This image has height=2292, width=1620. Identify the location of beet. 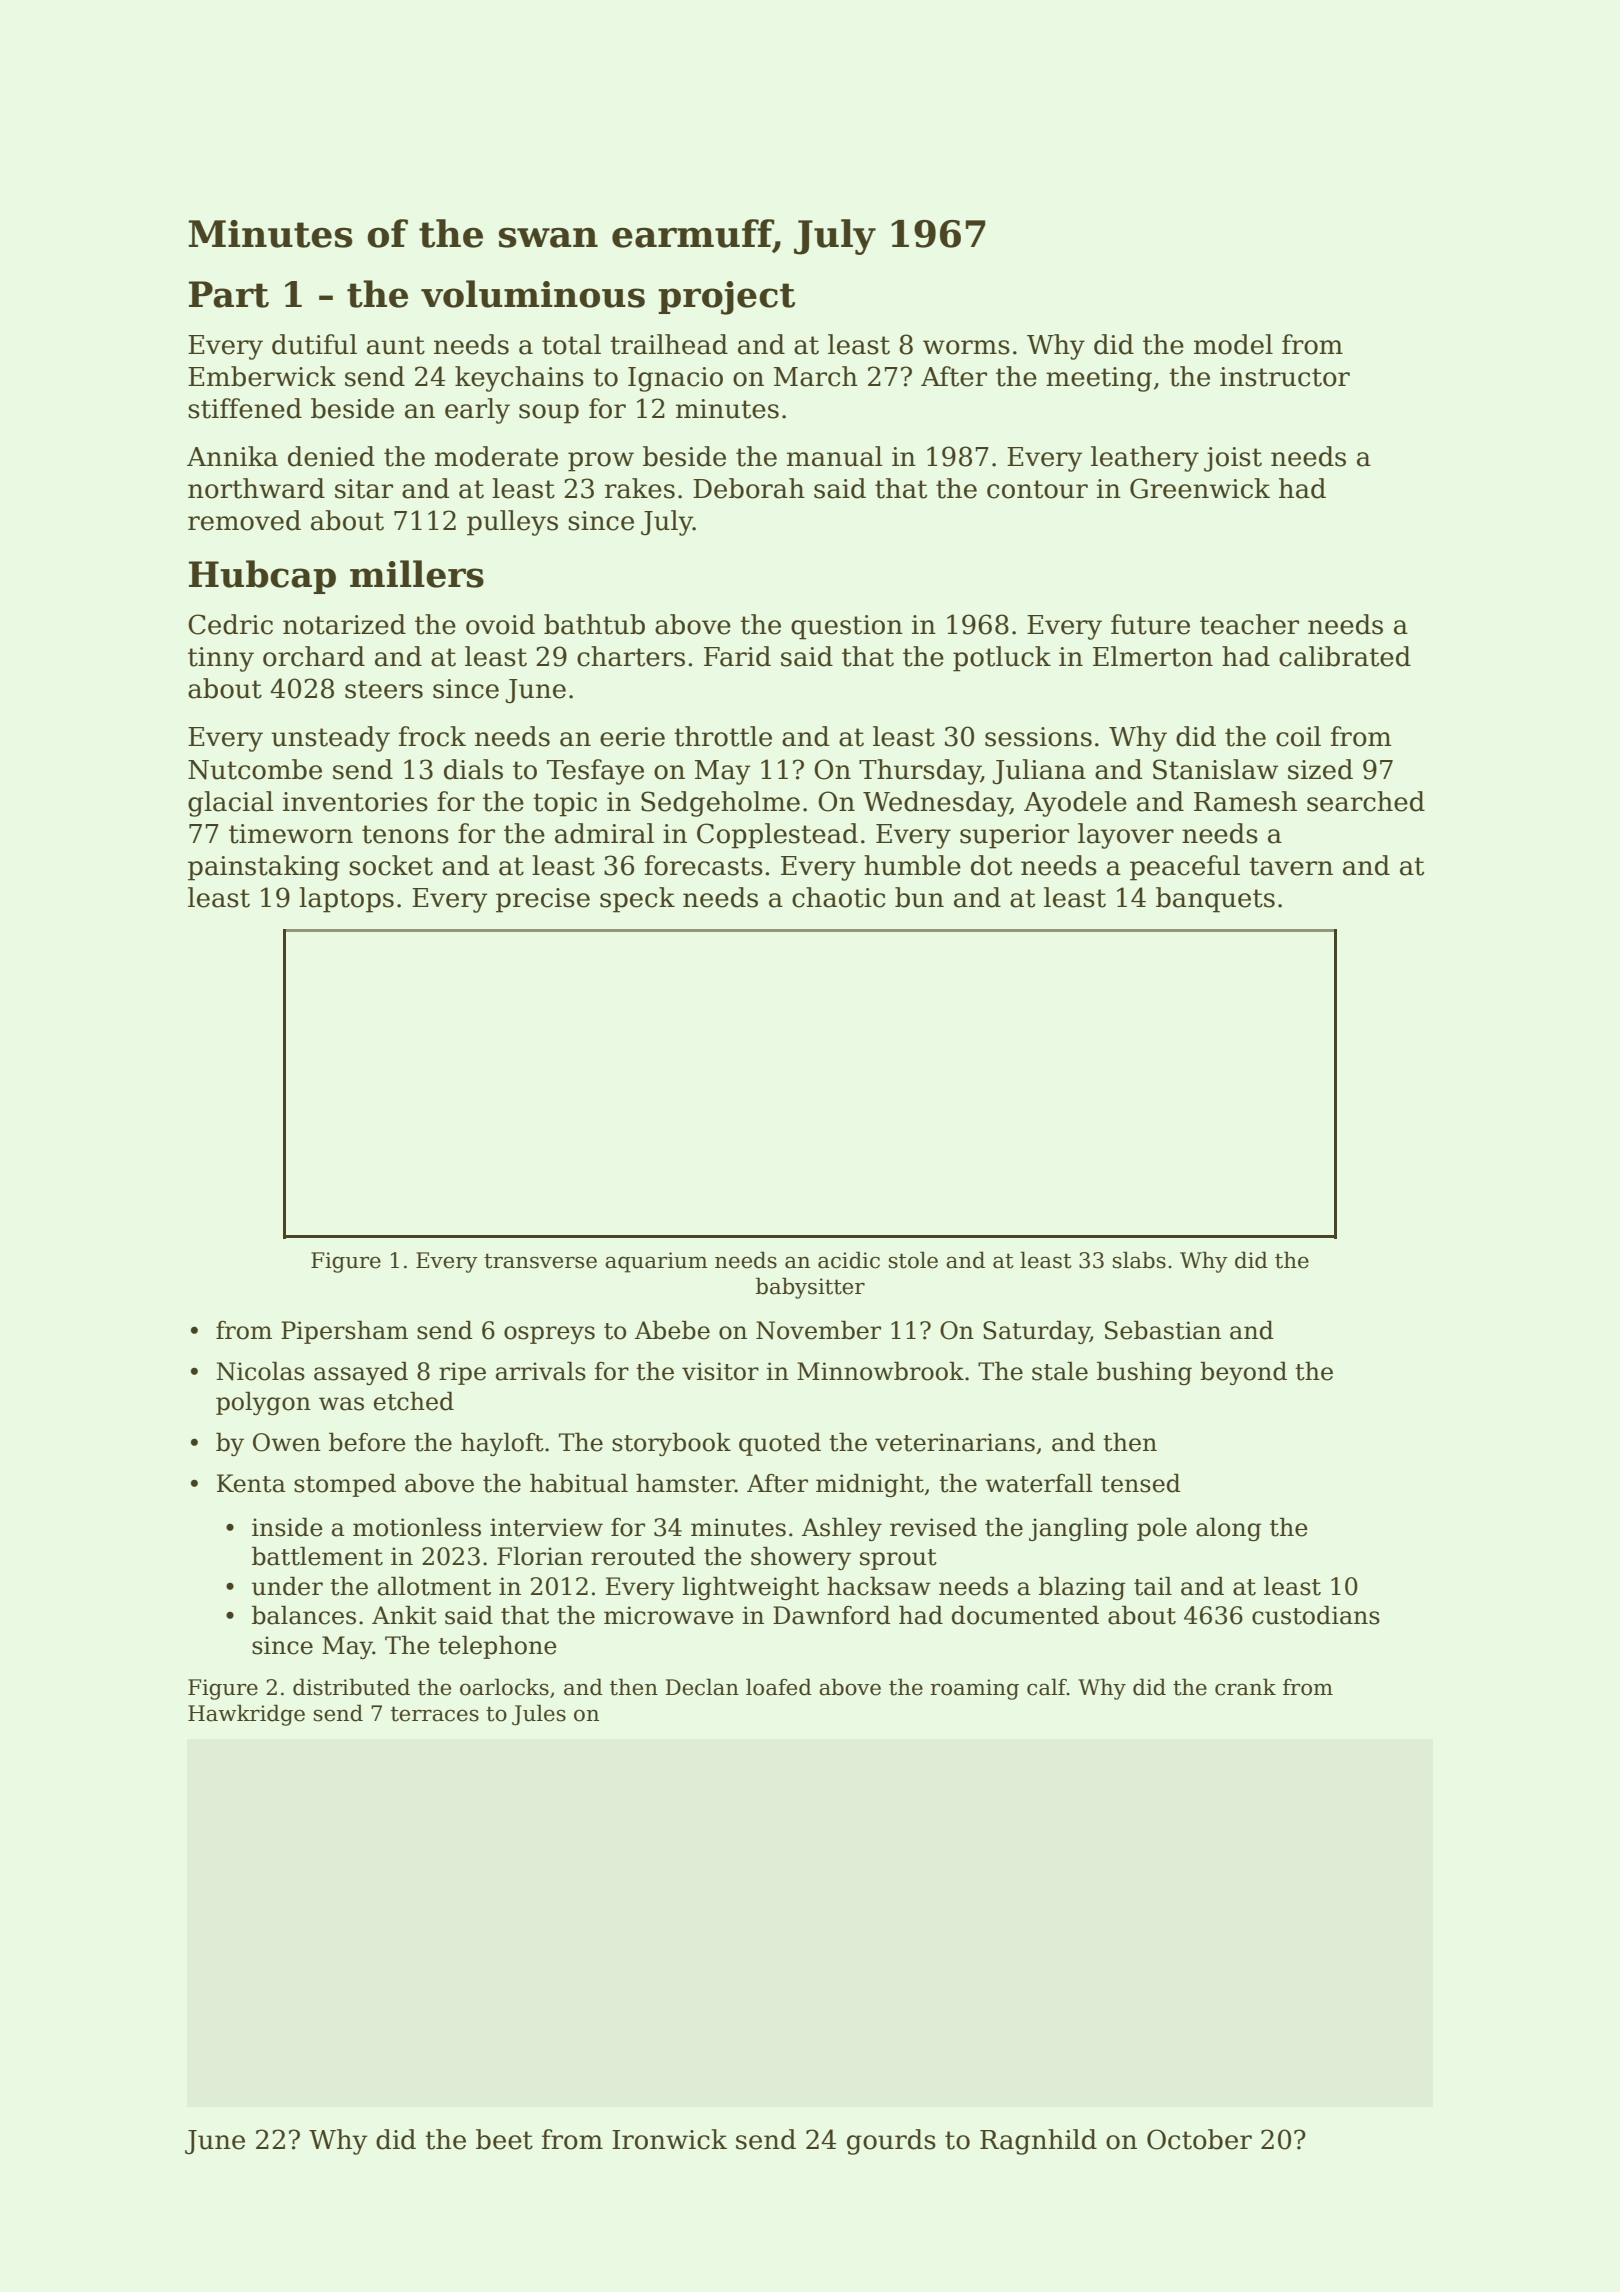
(504, 2139).
